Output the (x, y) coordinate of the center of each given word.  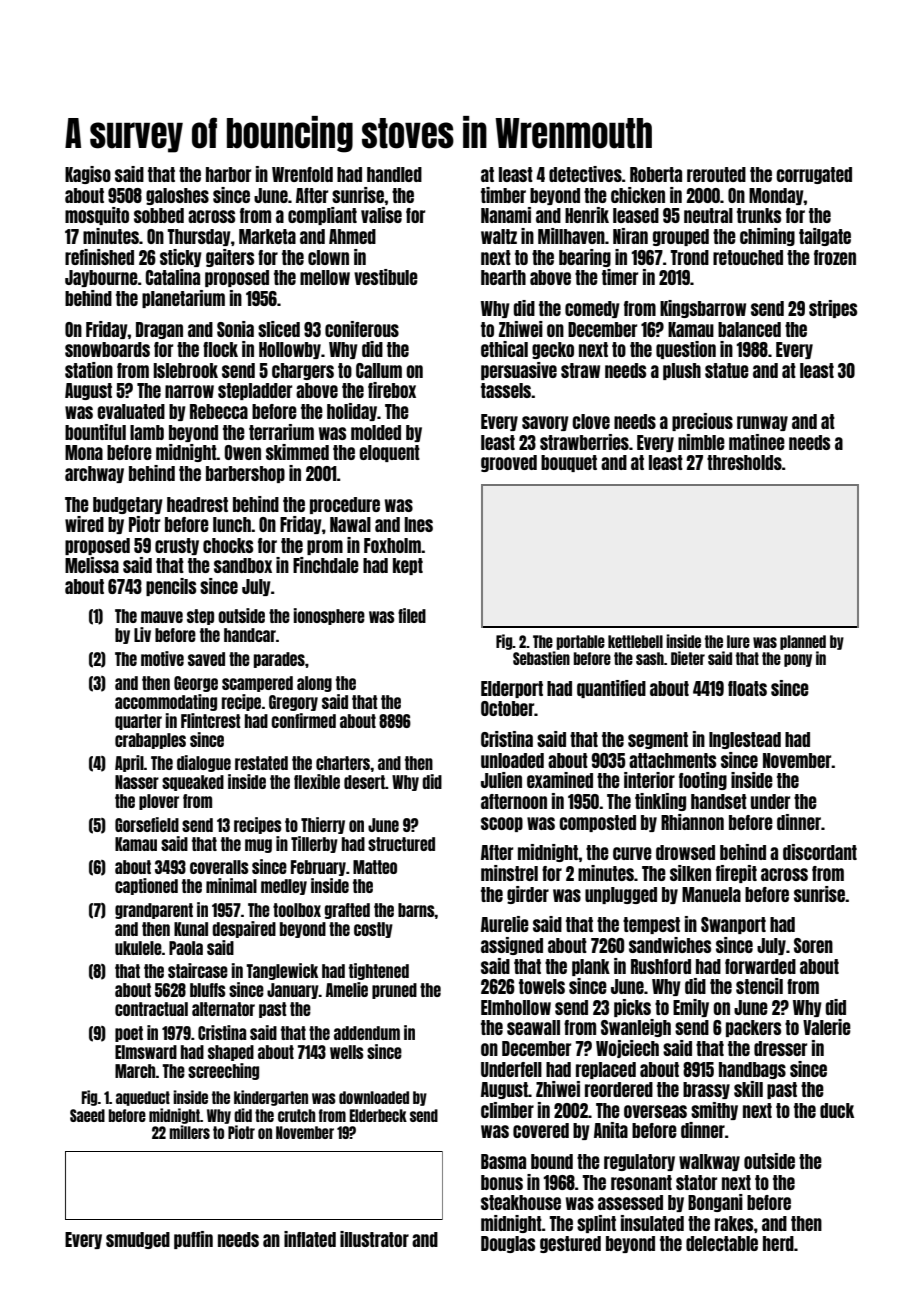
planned (803, 642)
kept (408, 566)
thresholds (744, 462)
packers (753, 1028)
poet (129, 1034)
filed (412, 615)
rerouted (716, 174)
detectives (585, 174)
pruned (394, 991)
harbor (228, 174)
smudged (138, 1240)
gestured (570, 1244)
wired (84, 524)
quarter (138, 722)
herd (778, 1243)
